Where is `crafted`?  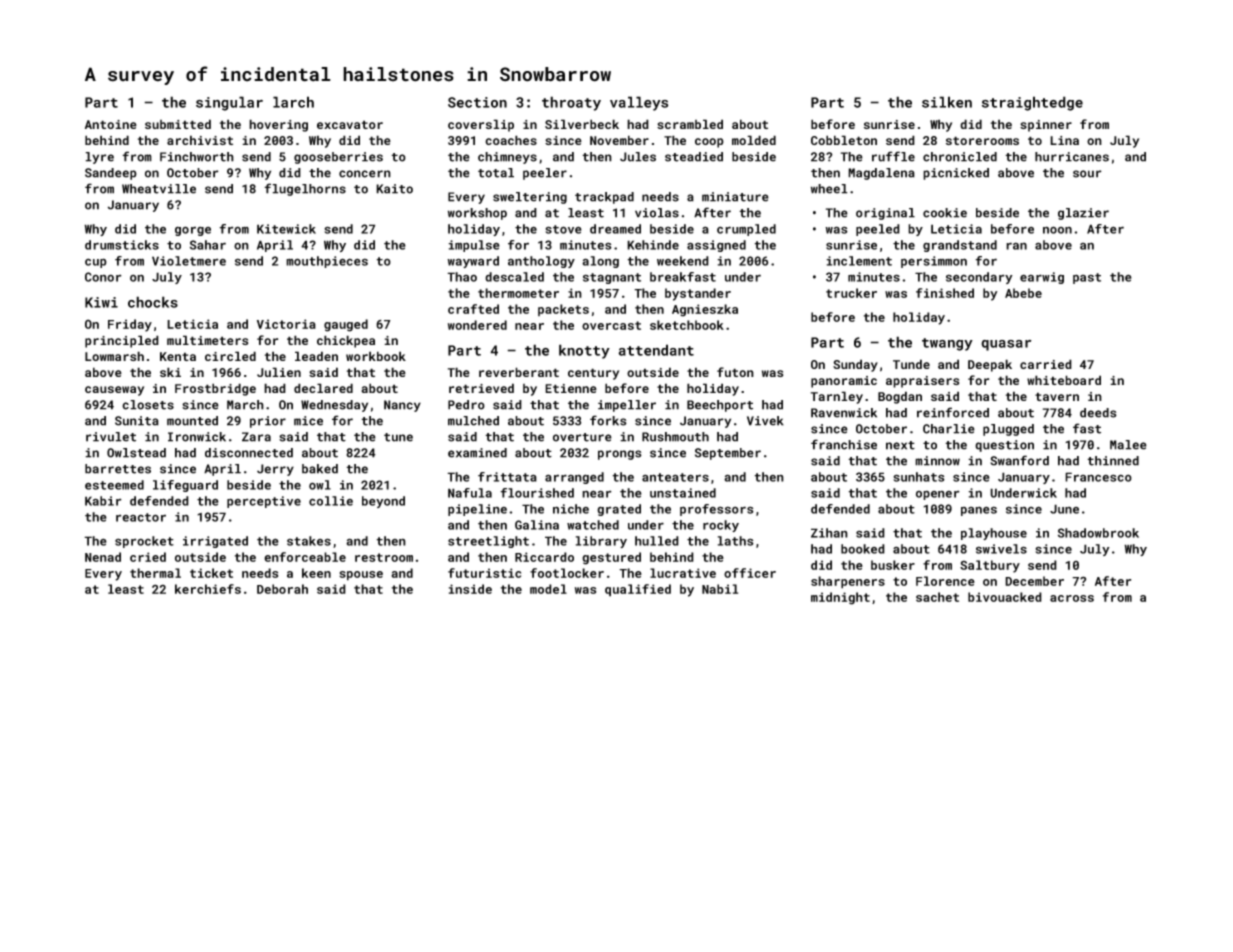 crafted is located at coordinates (473, 309).
